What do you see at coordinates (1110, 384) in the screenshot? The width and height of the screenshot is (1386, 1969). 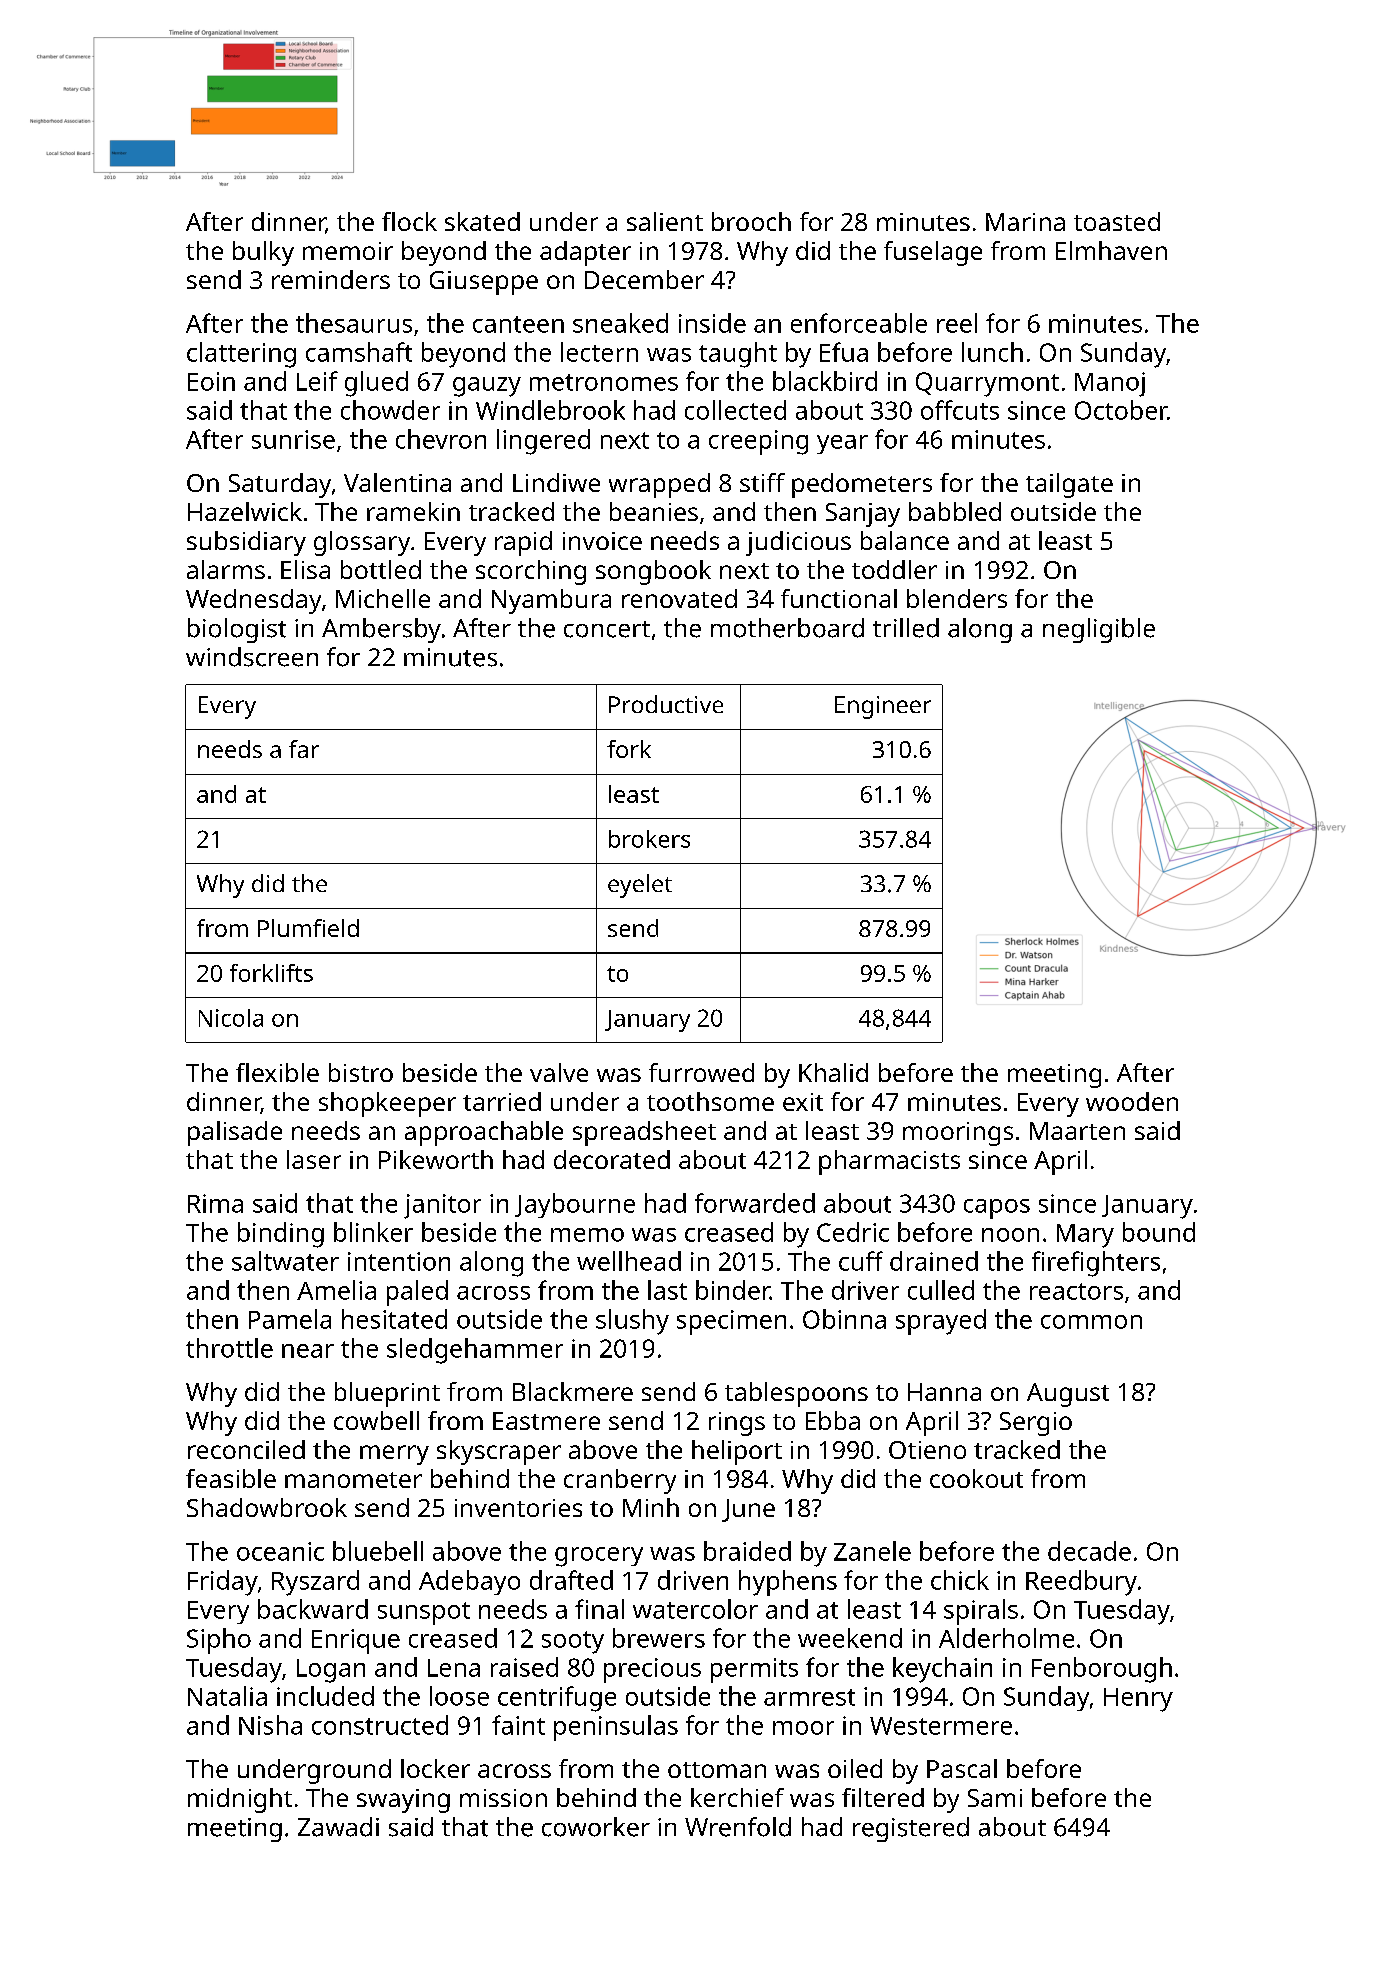 I see `Manoj` at bounding box center [1110, 384].
